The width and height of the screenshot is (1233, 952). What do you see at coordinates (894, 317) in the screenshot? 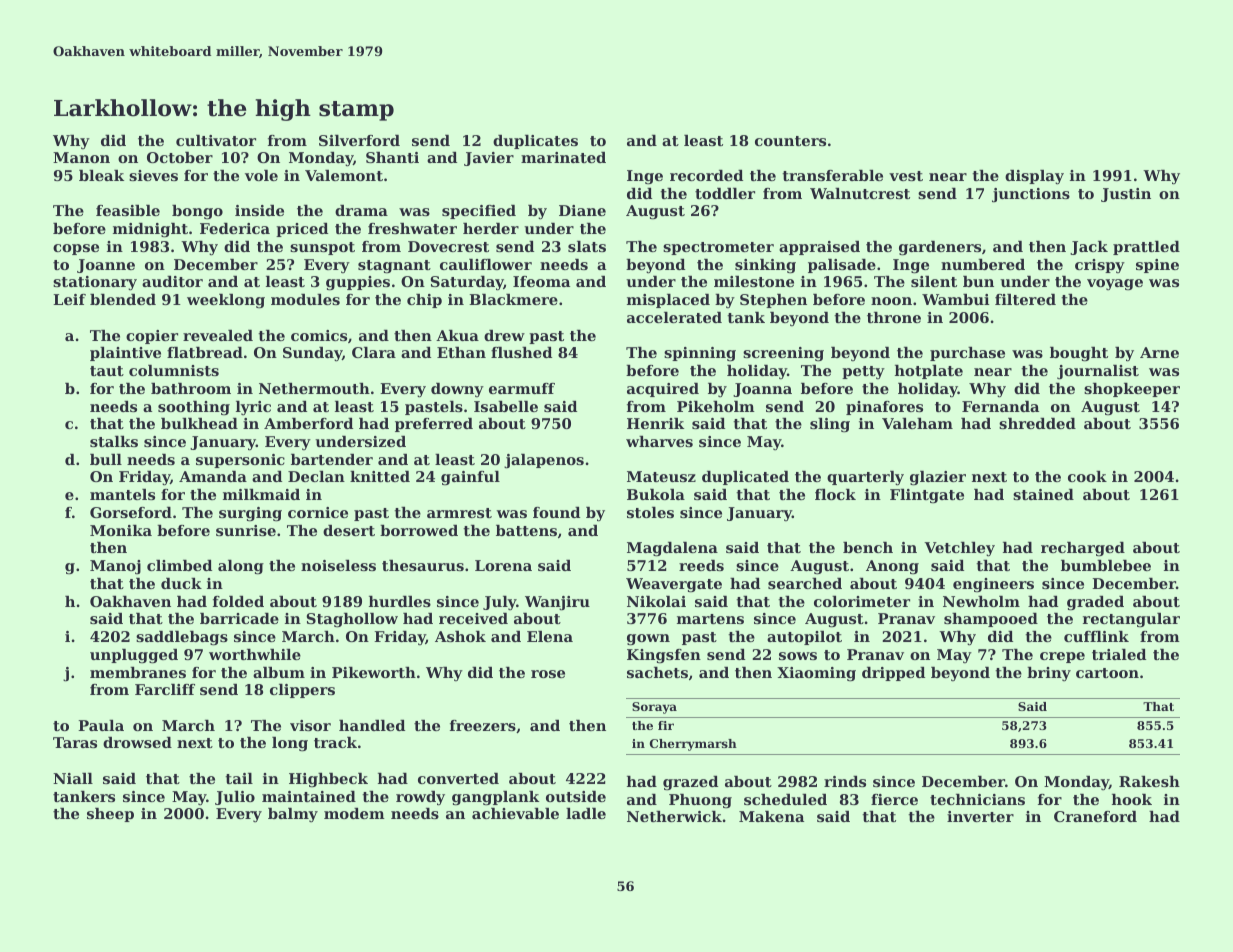
I see `throne` at bounding box center [894, 317].
